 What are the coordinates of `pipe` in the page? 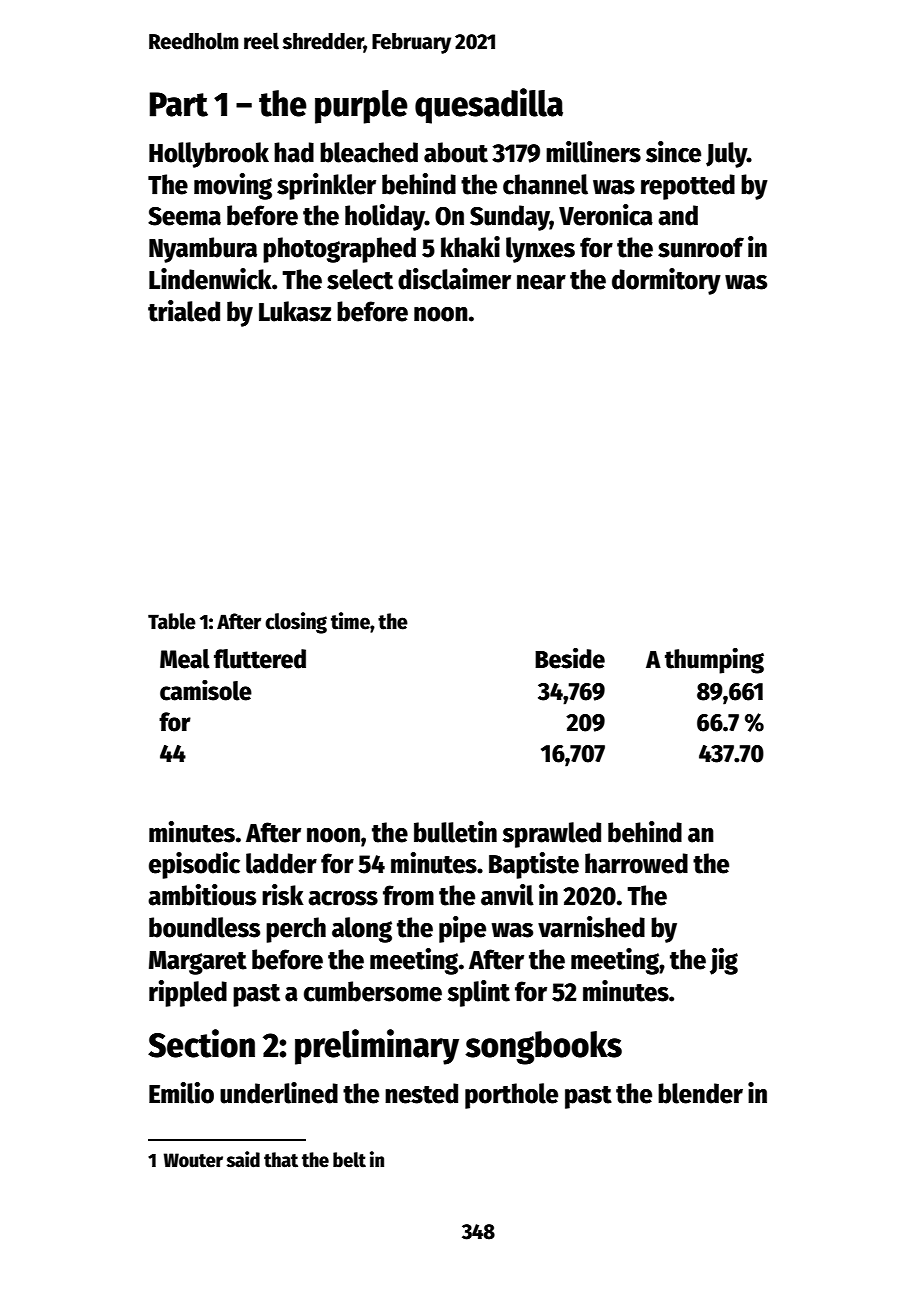 It's located at (462, 929).
